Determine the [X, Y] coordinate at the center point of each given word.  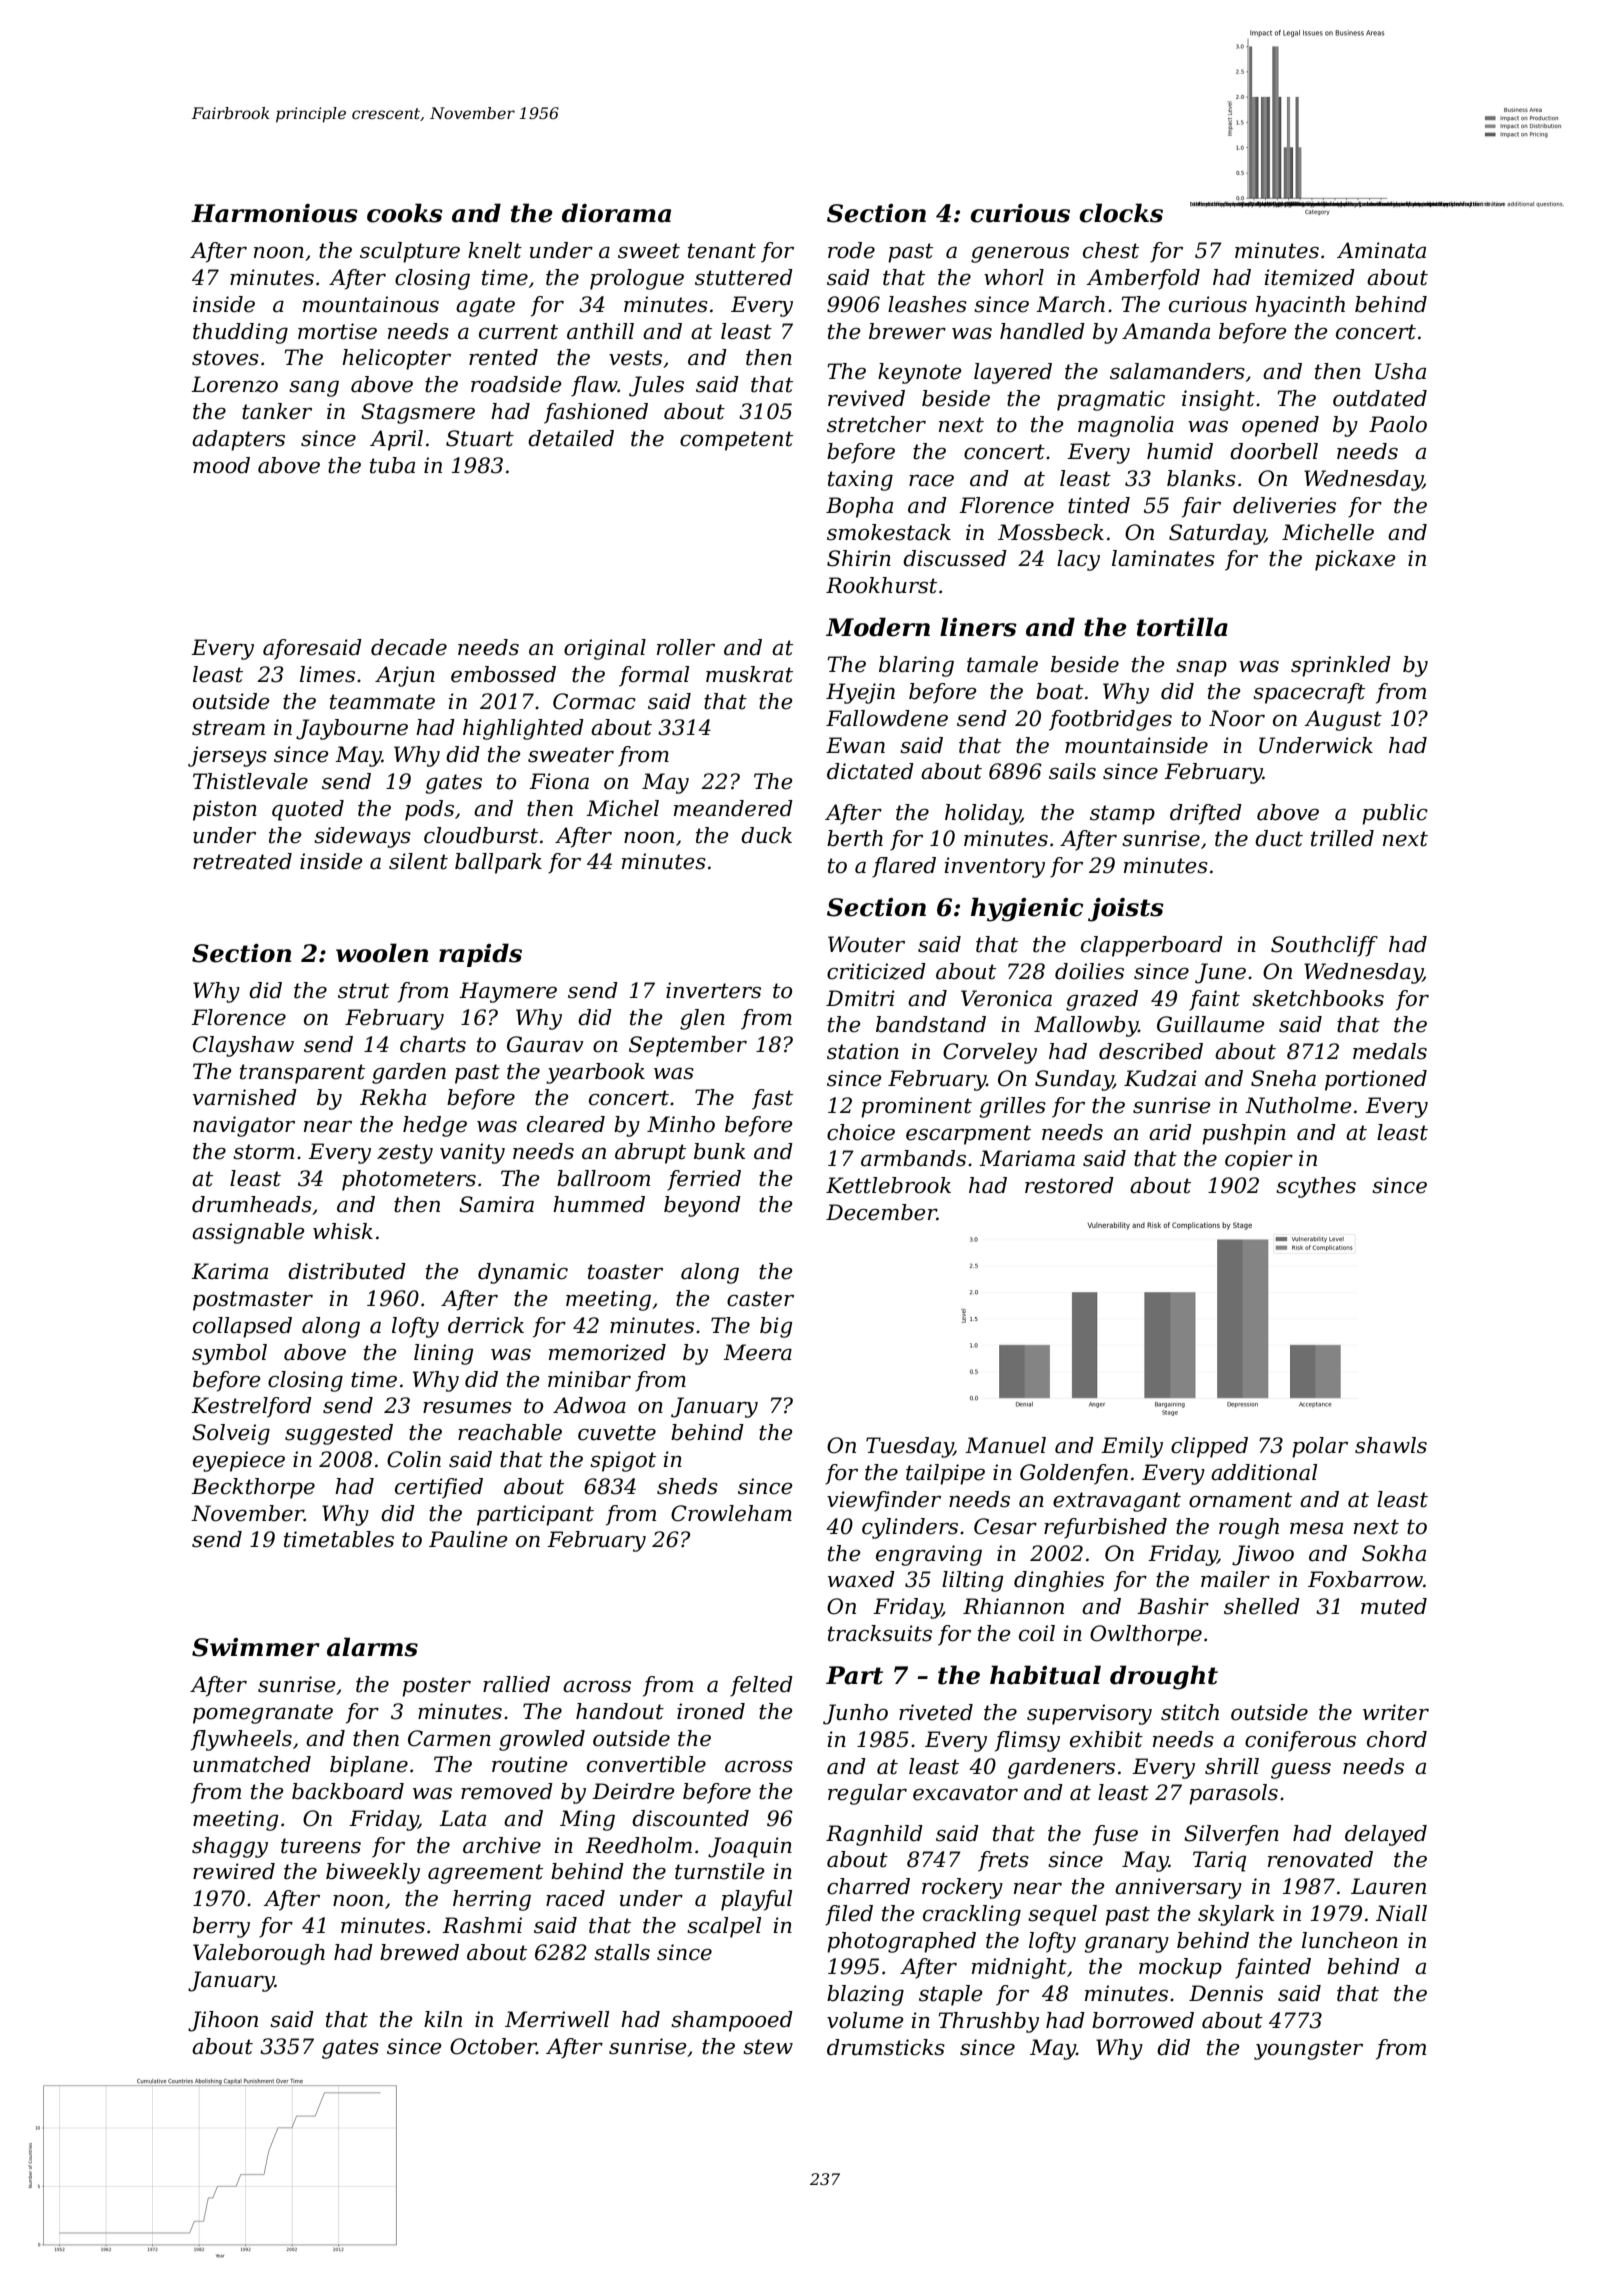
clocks [1121, 213]
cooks [405, 213]
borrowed [1143, 2020]
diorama [616, 213]
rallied [516, 1684]
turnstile [720, 1871]
